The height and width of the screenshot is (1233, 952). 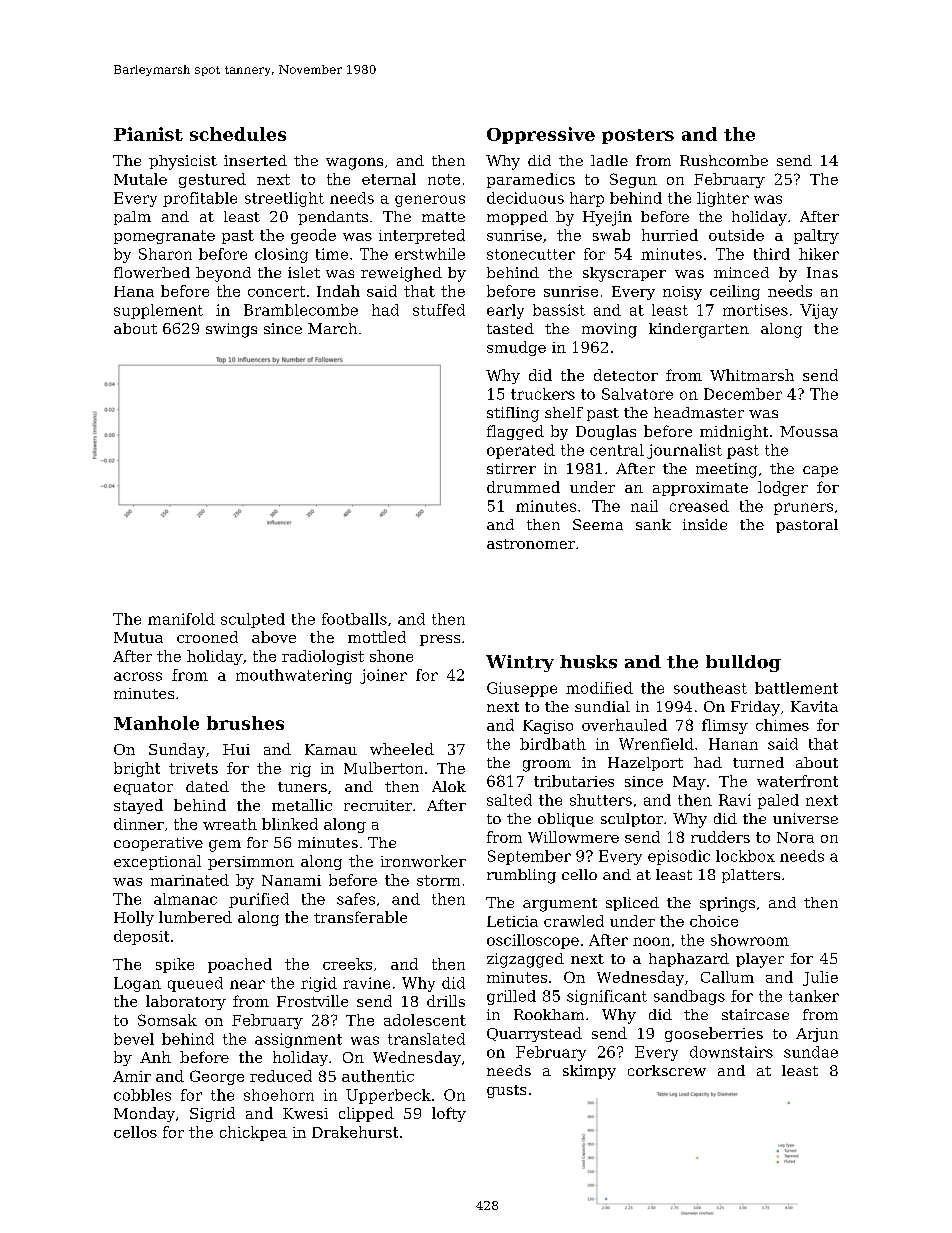 I want to click on metallic, so click(x=302, y=805).
